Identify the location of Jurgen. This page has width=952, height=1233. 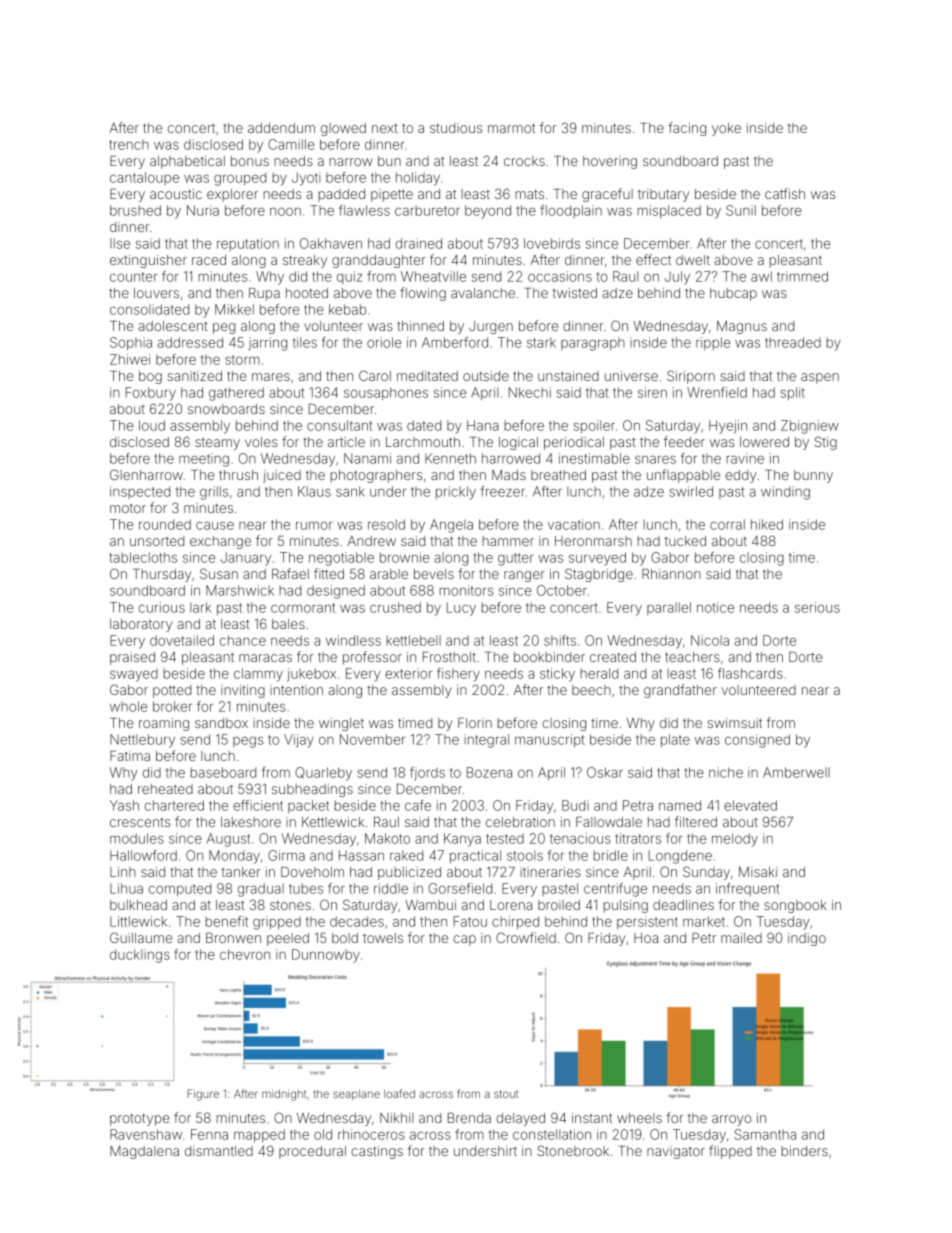
(491, 327).
